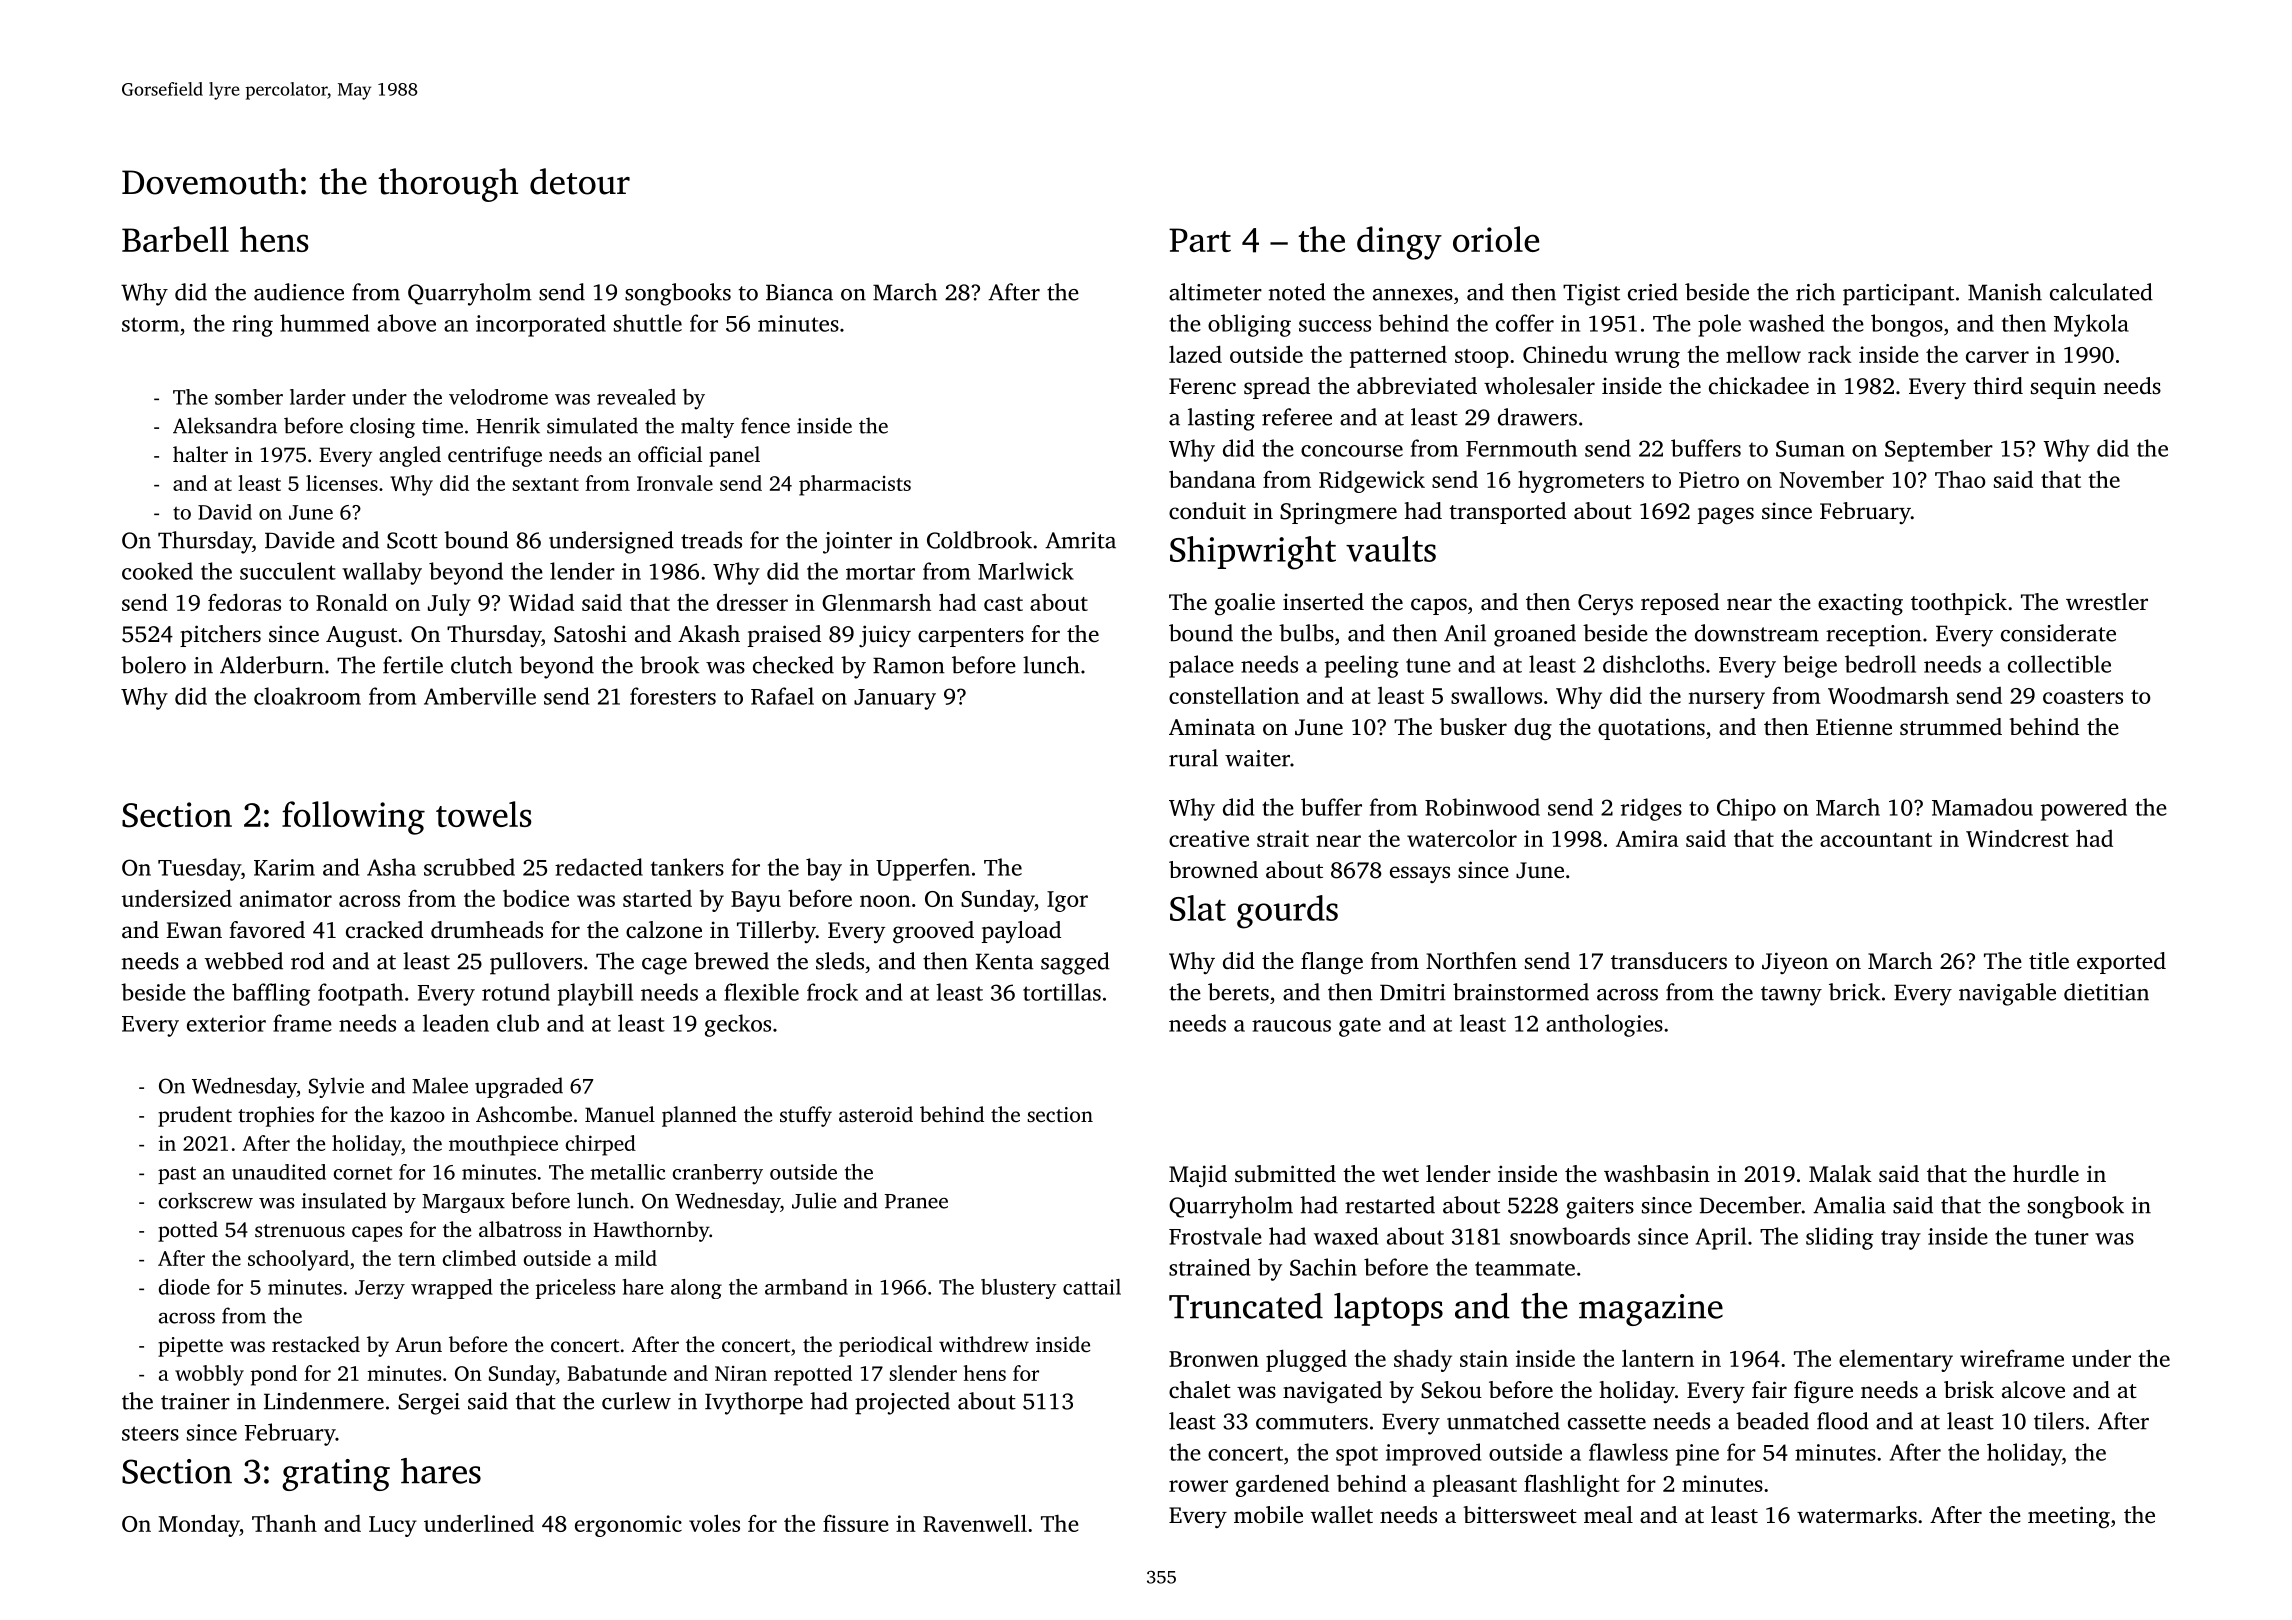  What do you see at coordinates (1815, 292) in the screenshot?
I see `rich` at bounding box center [1815, 292].
